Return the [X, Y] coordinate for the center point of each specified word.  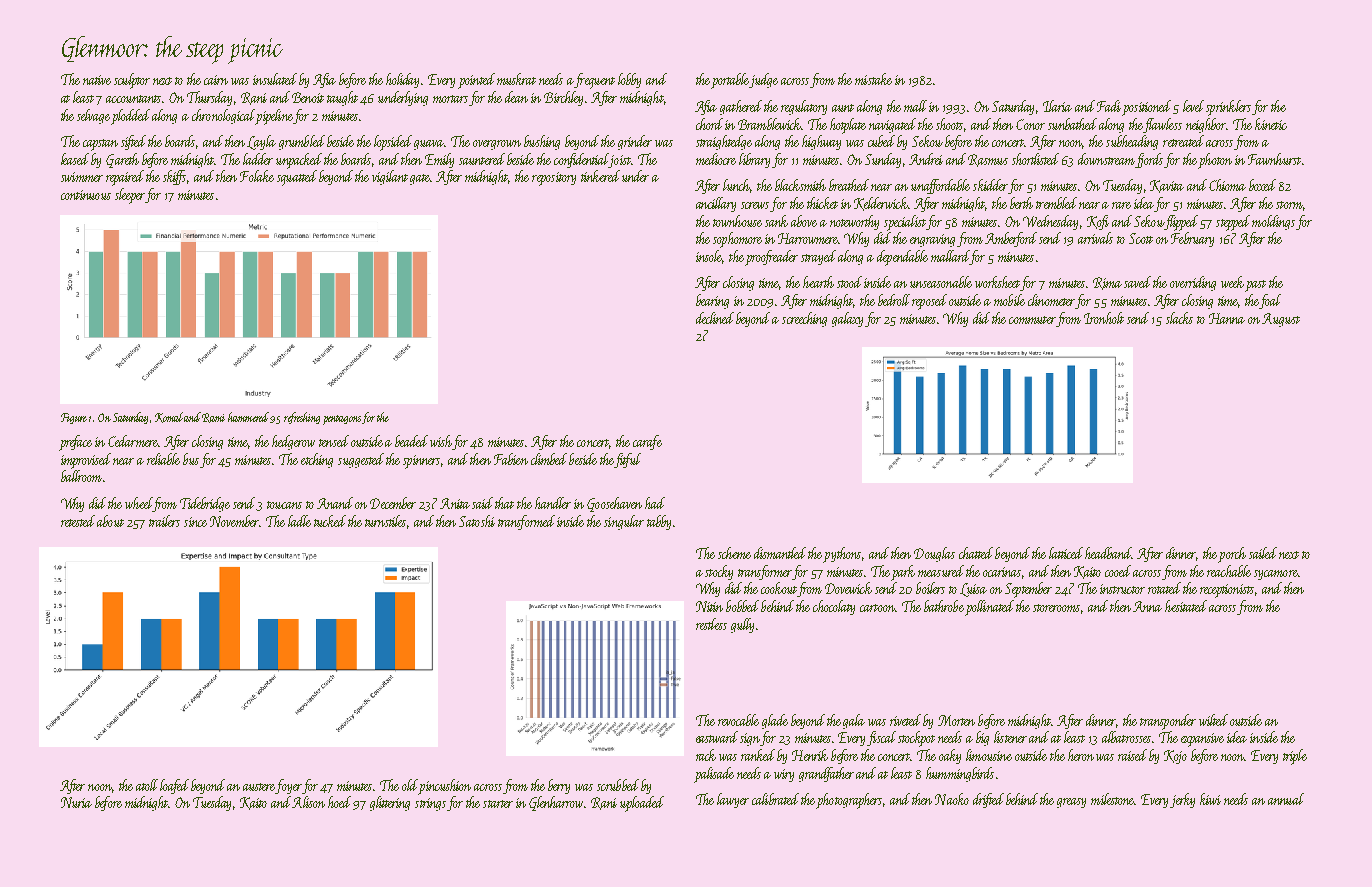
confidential [582, 160]
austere [259, 787]
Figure [74, 418]
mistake [873, 79]
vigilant [390, 177]
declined [715, 318]
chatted [976, 553]
